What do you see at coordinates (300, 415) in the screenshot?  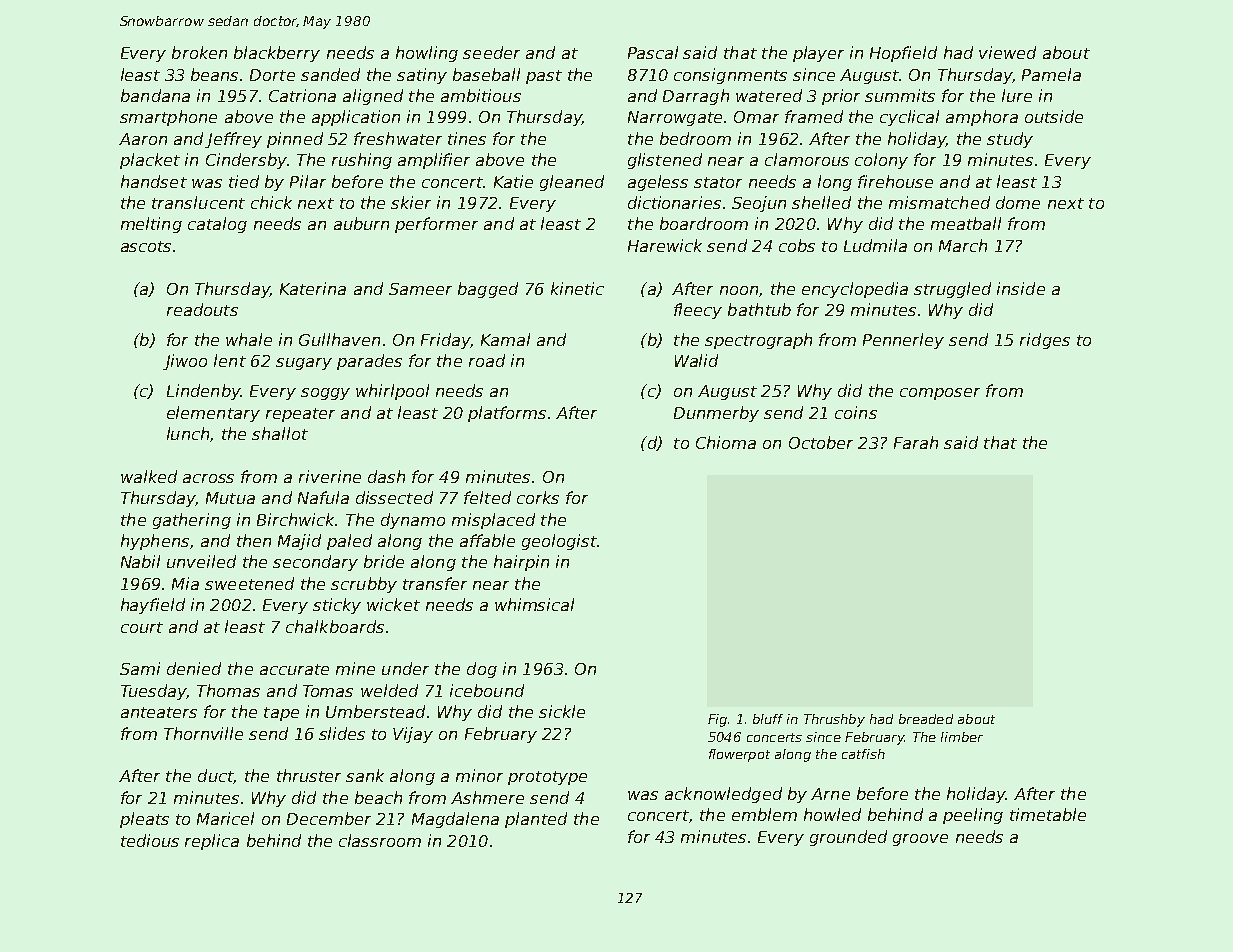 I see `repeater` at bounding box center [300, 415].
